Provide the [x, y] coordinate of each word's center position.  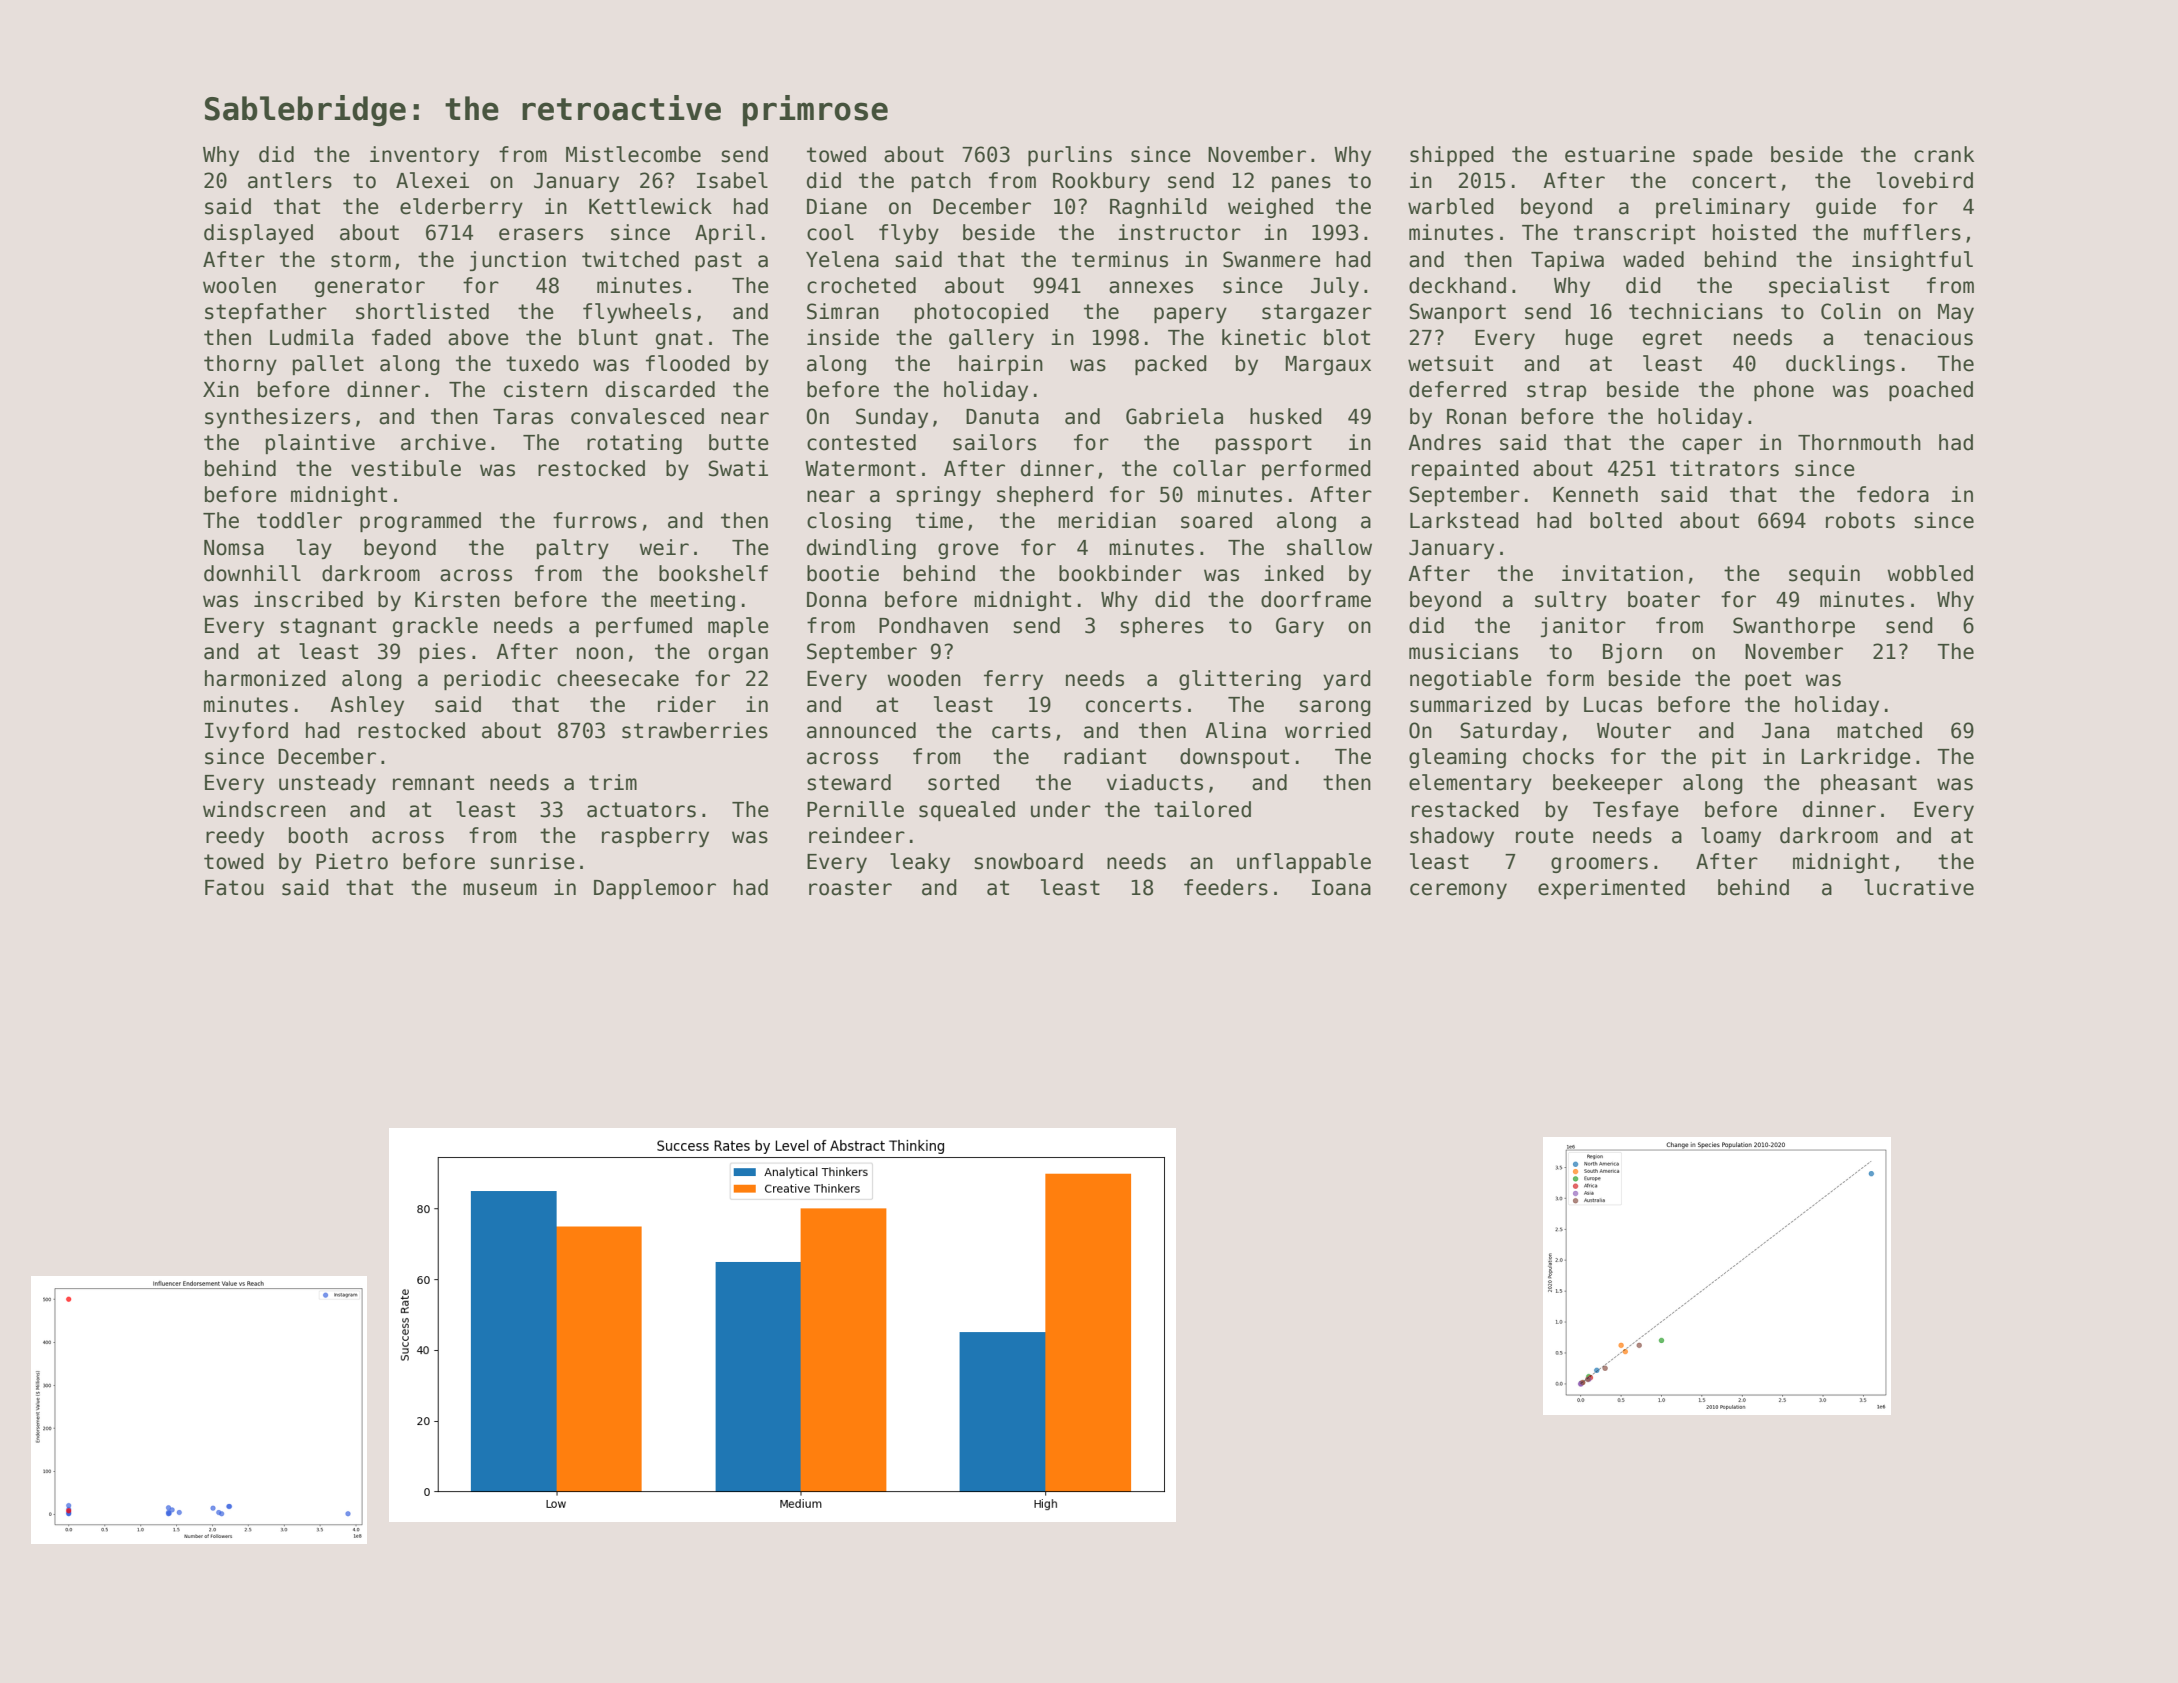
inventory [424, 156]
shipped [1452, 156]
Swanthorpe [1794, 627]
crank [1944, 154]
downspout [1234, 758]
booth [318, 835]
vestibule [406, 468]
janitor [1583, 627]
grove [968, 551]
